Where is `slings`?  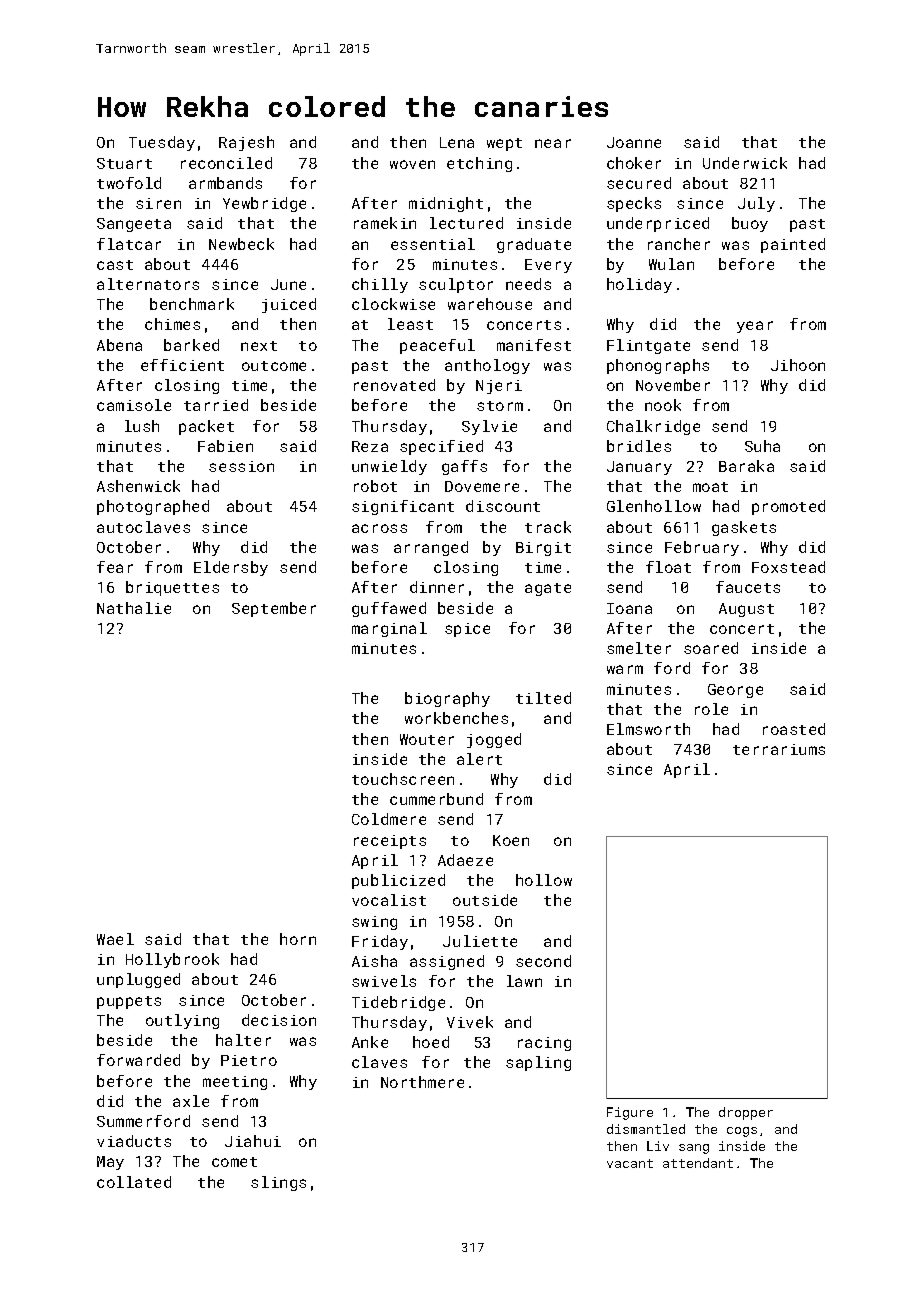
slings is located at coordinates (278, 1183).
